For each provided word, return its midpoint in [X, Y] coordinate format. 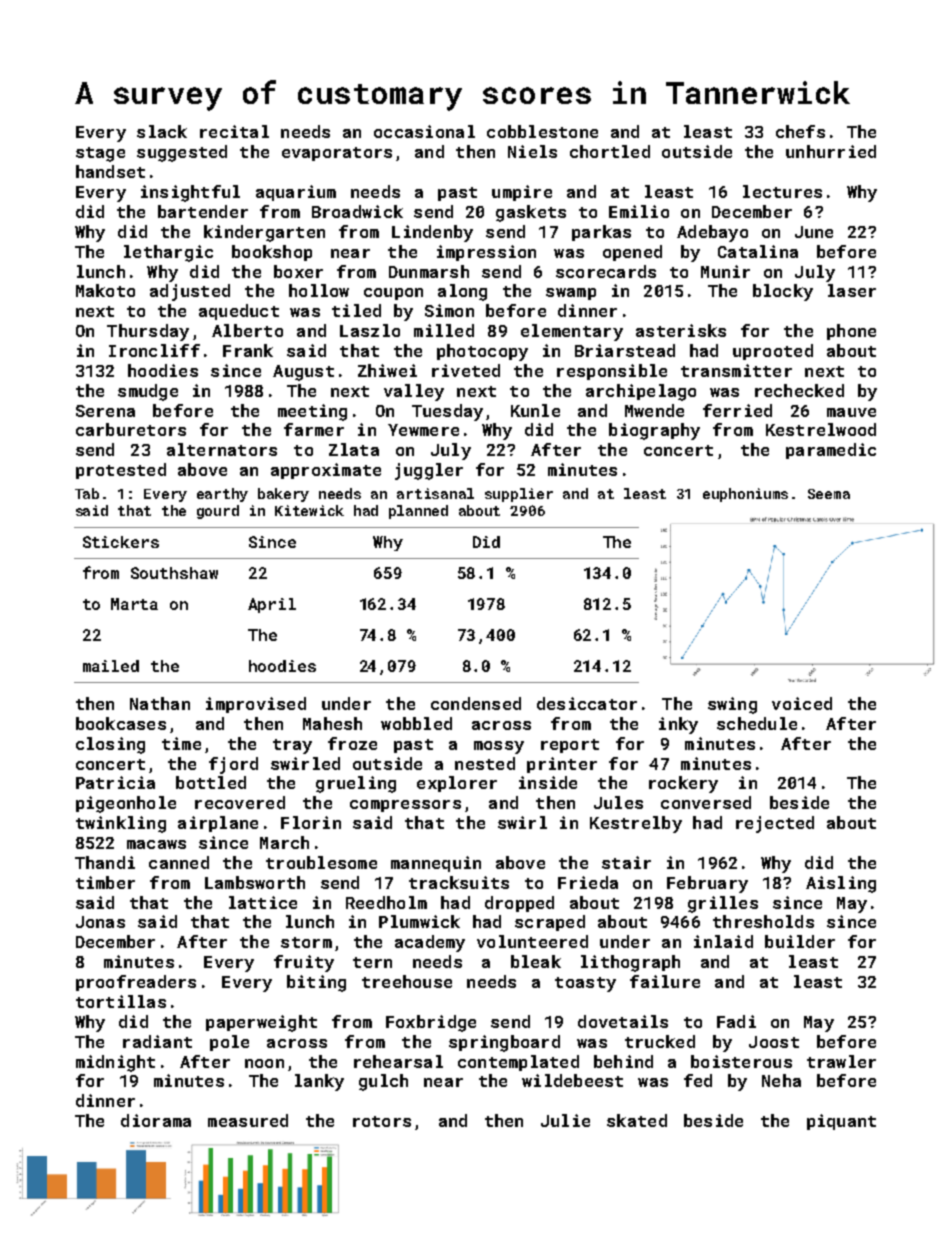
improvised [256, 705]
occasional [424, 131]
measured [248, 1120]
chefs [800, 131]
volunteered [532, 941]
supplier [519, 495]
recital [234, 131]
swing [732, 705]
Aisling [841, 884]
